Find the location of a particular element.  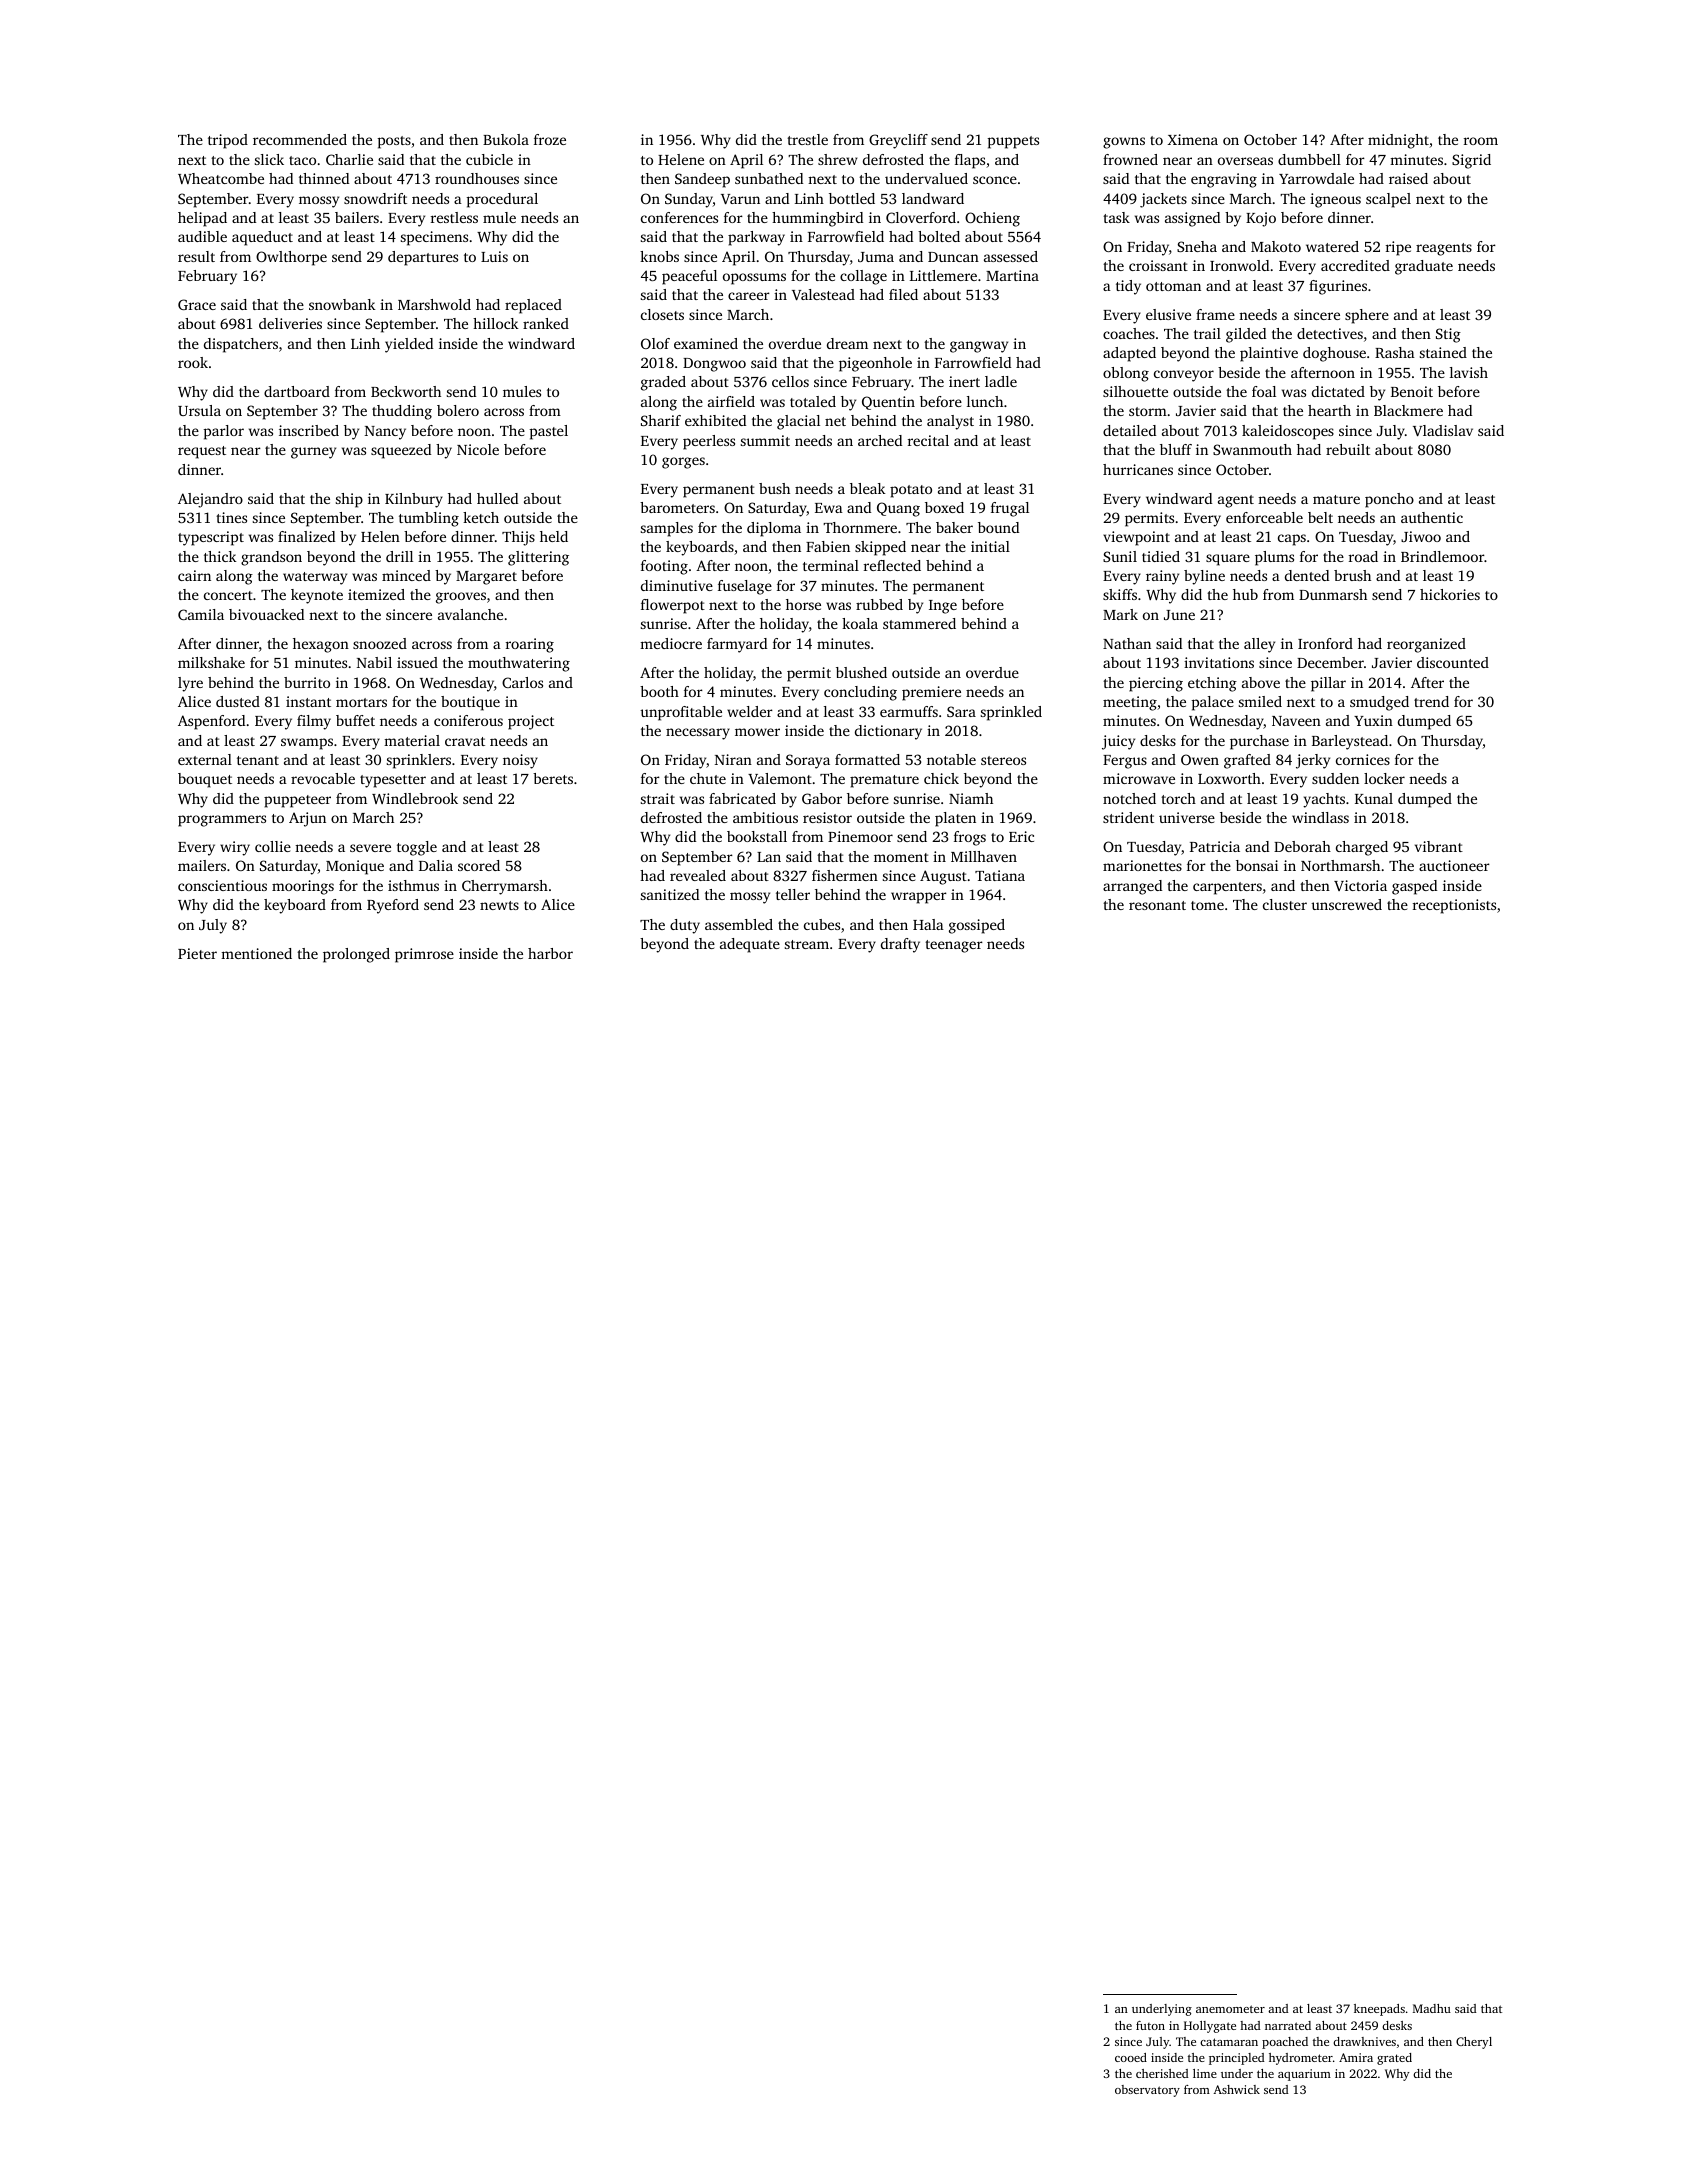

typesetter is located at coordinates (393, 781).
